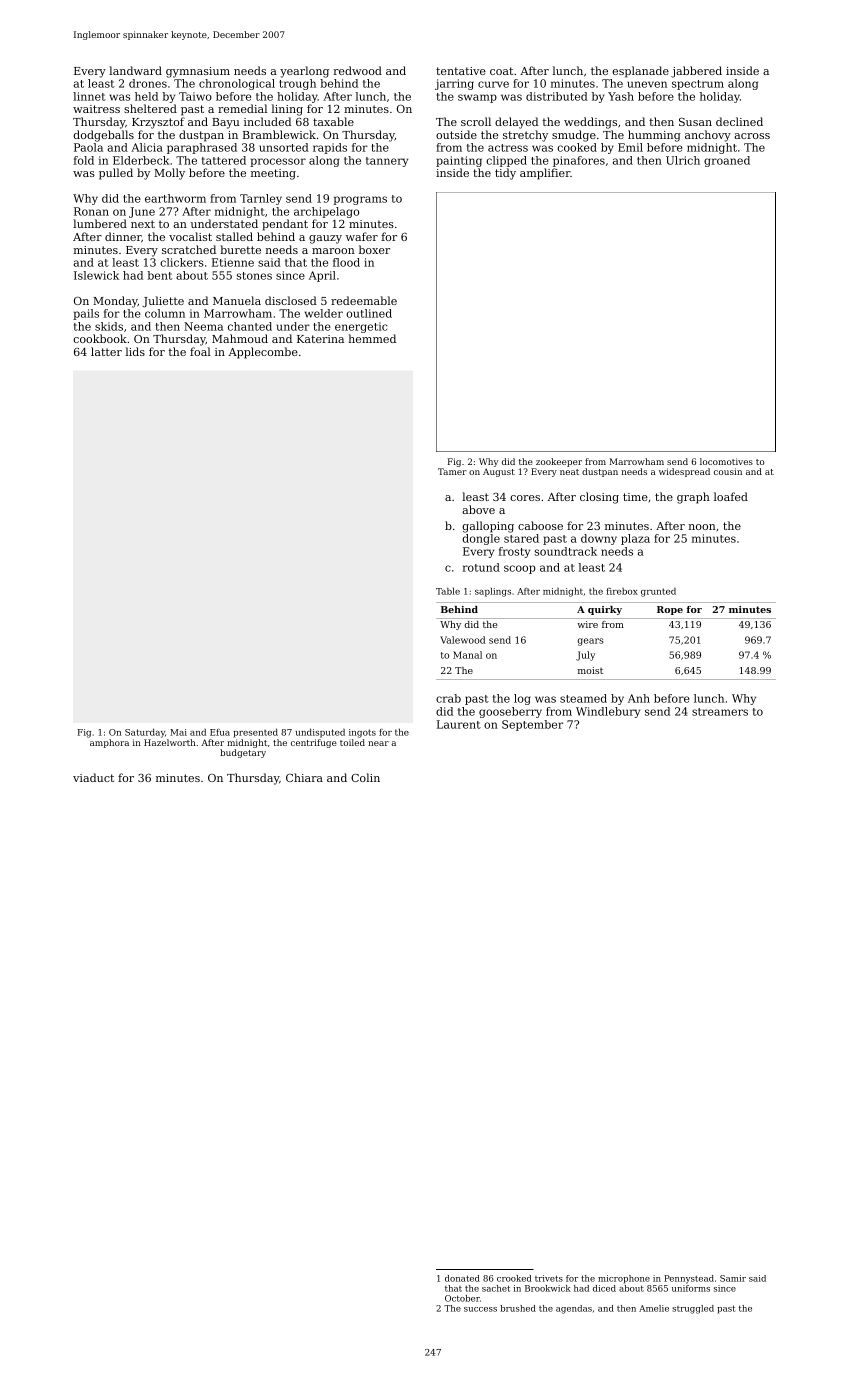 This document has width=849, height=1400. I want to click on Chiara, so click(304, 777).
